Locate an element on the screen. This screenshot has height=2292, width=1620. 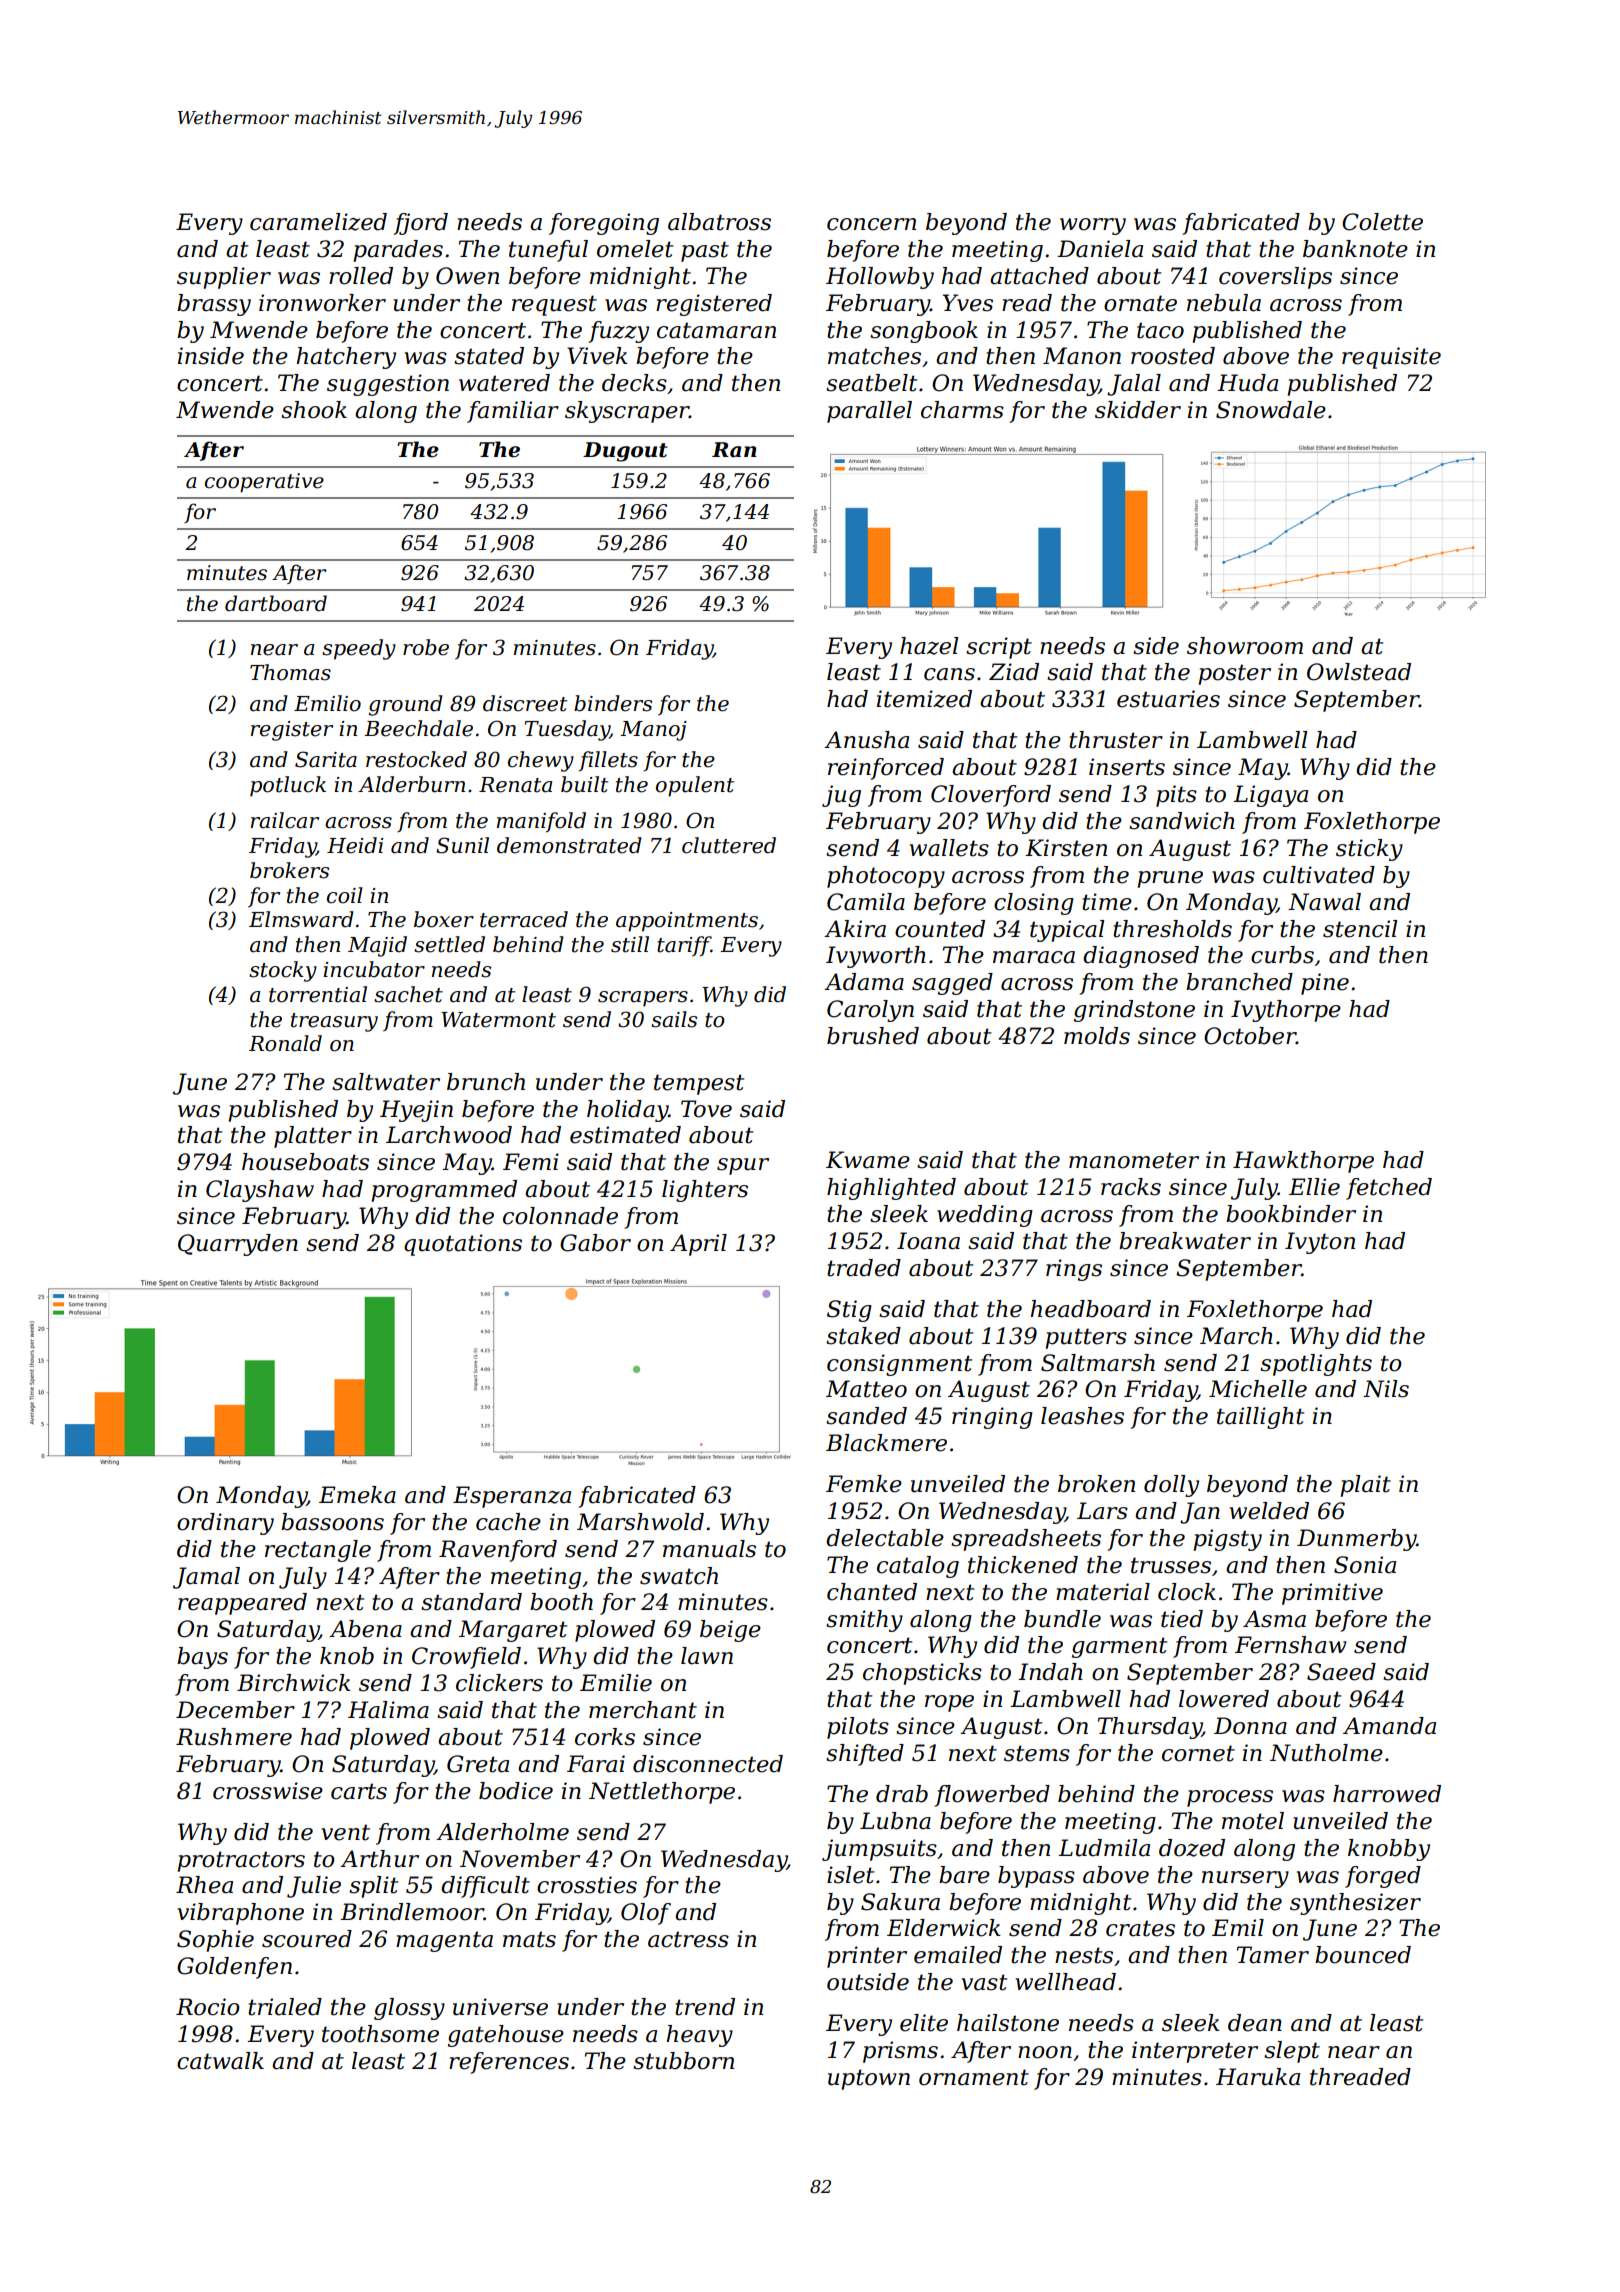
brunch is located at coordinates (486, 1082).
